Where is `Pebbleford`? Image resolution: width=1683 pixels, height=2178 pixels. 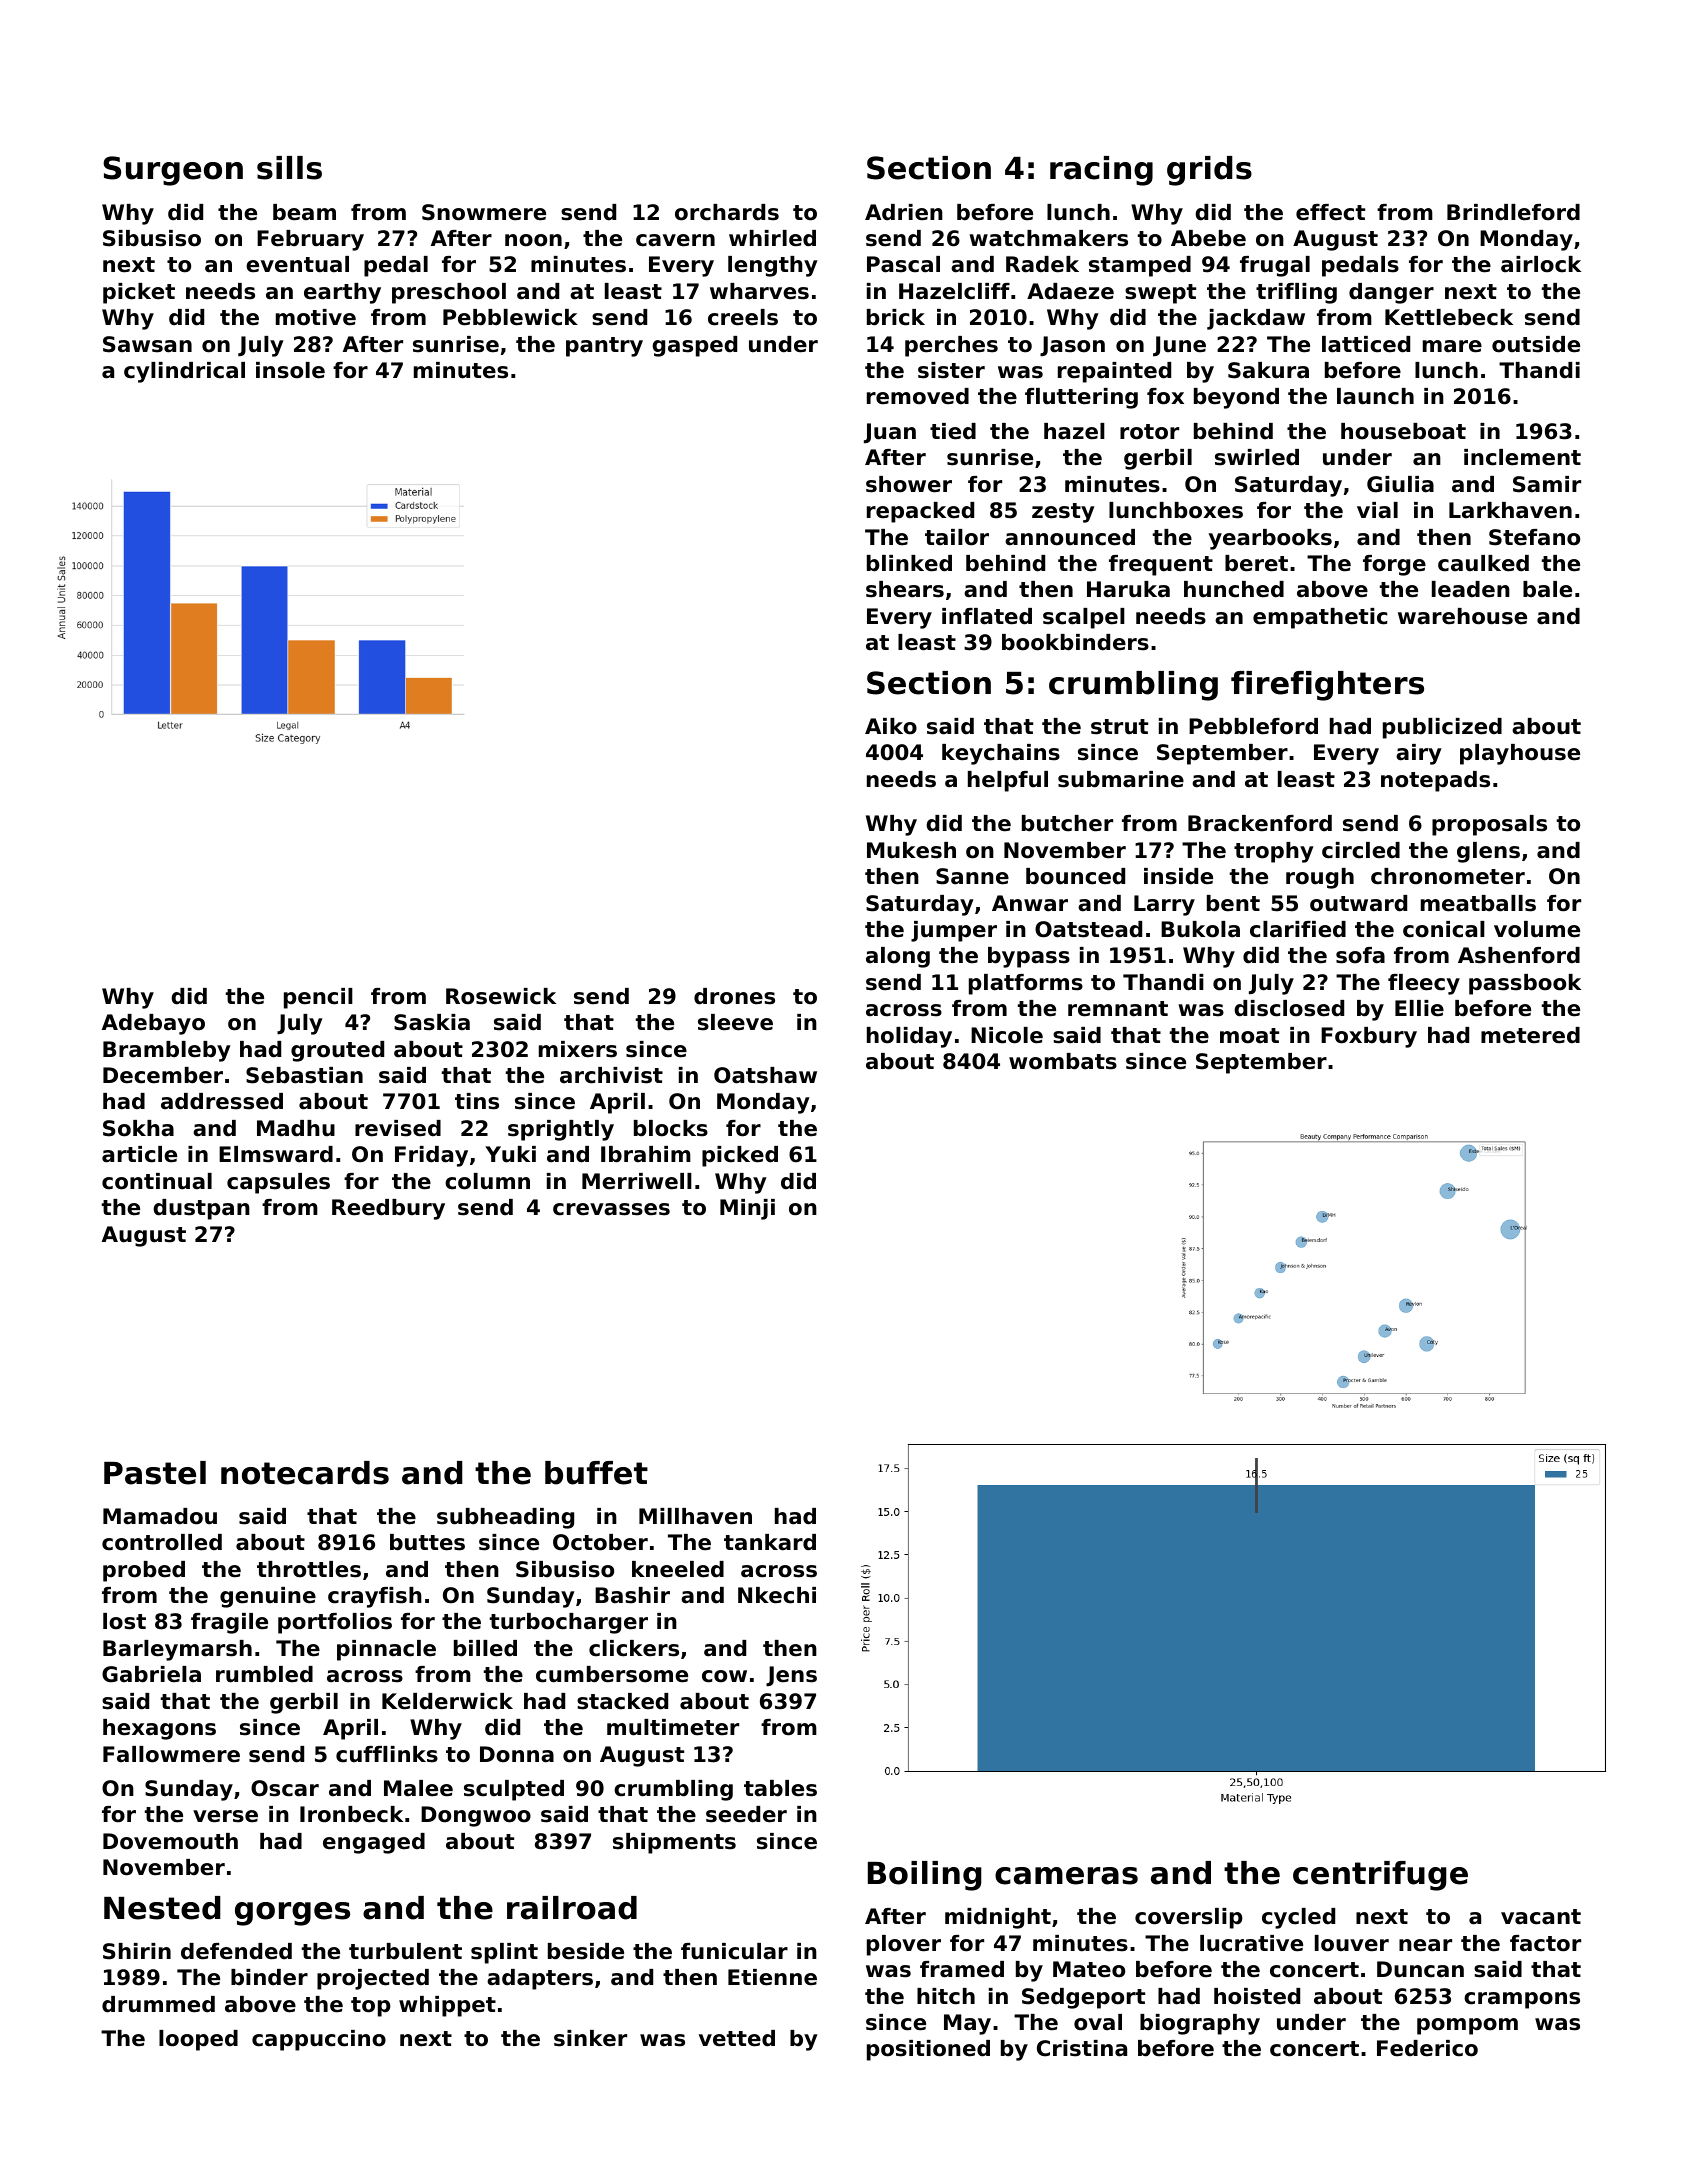
Pebbleford is located at coordinates (1253, 726).
